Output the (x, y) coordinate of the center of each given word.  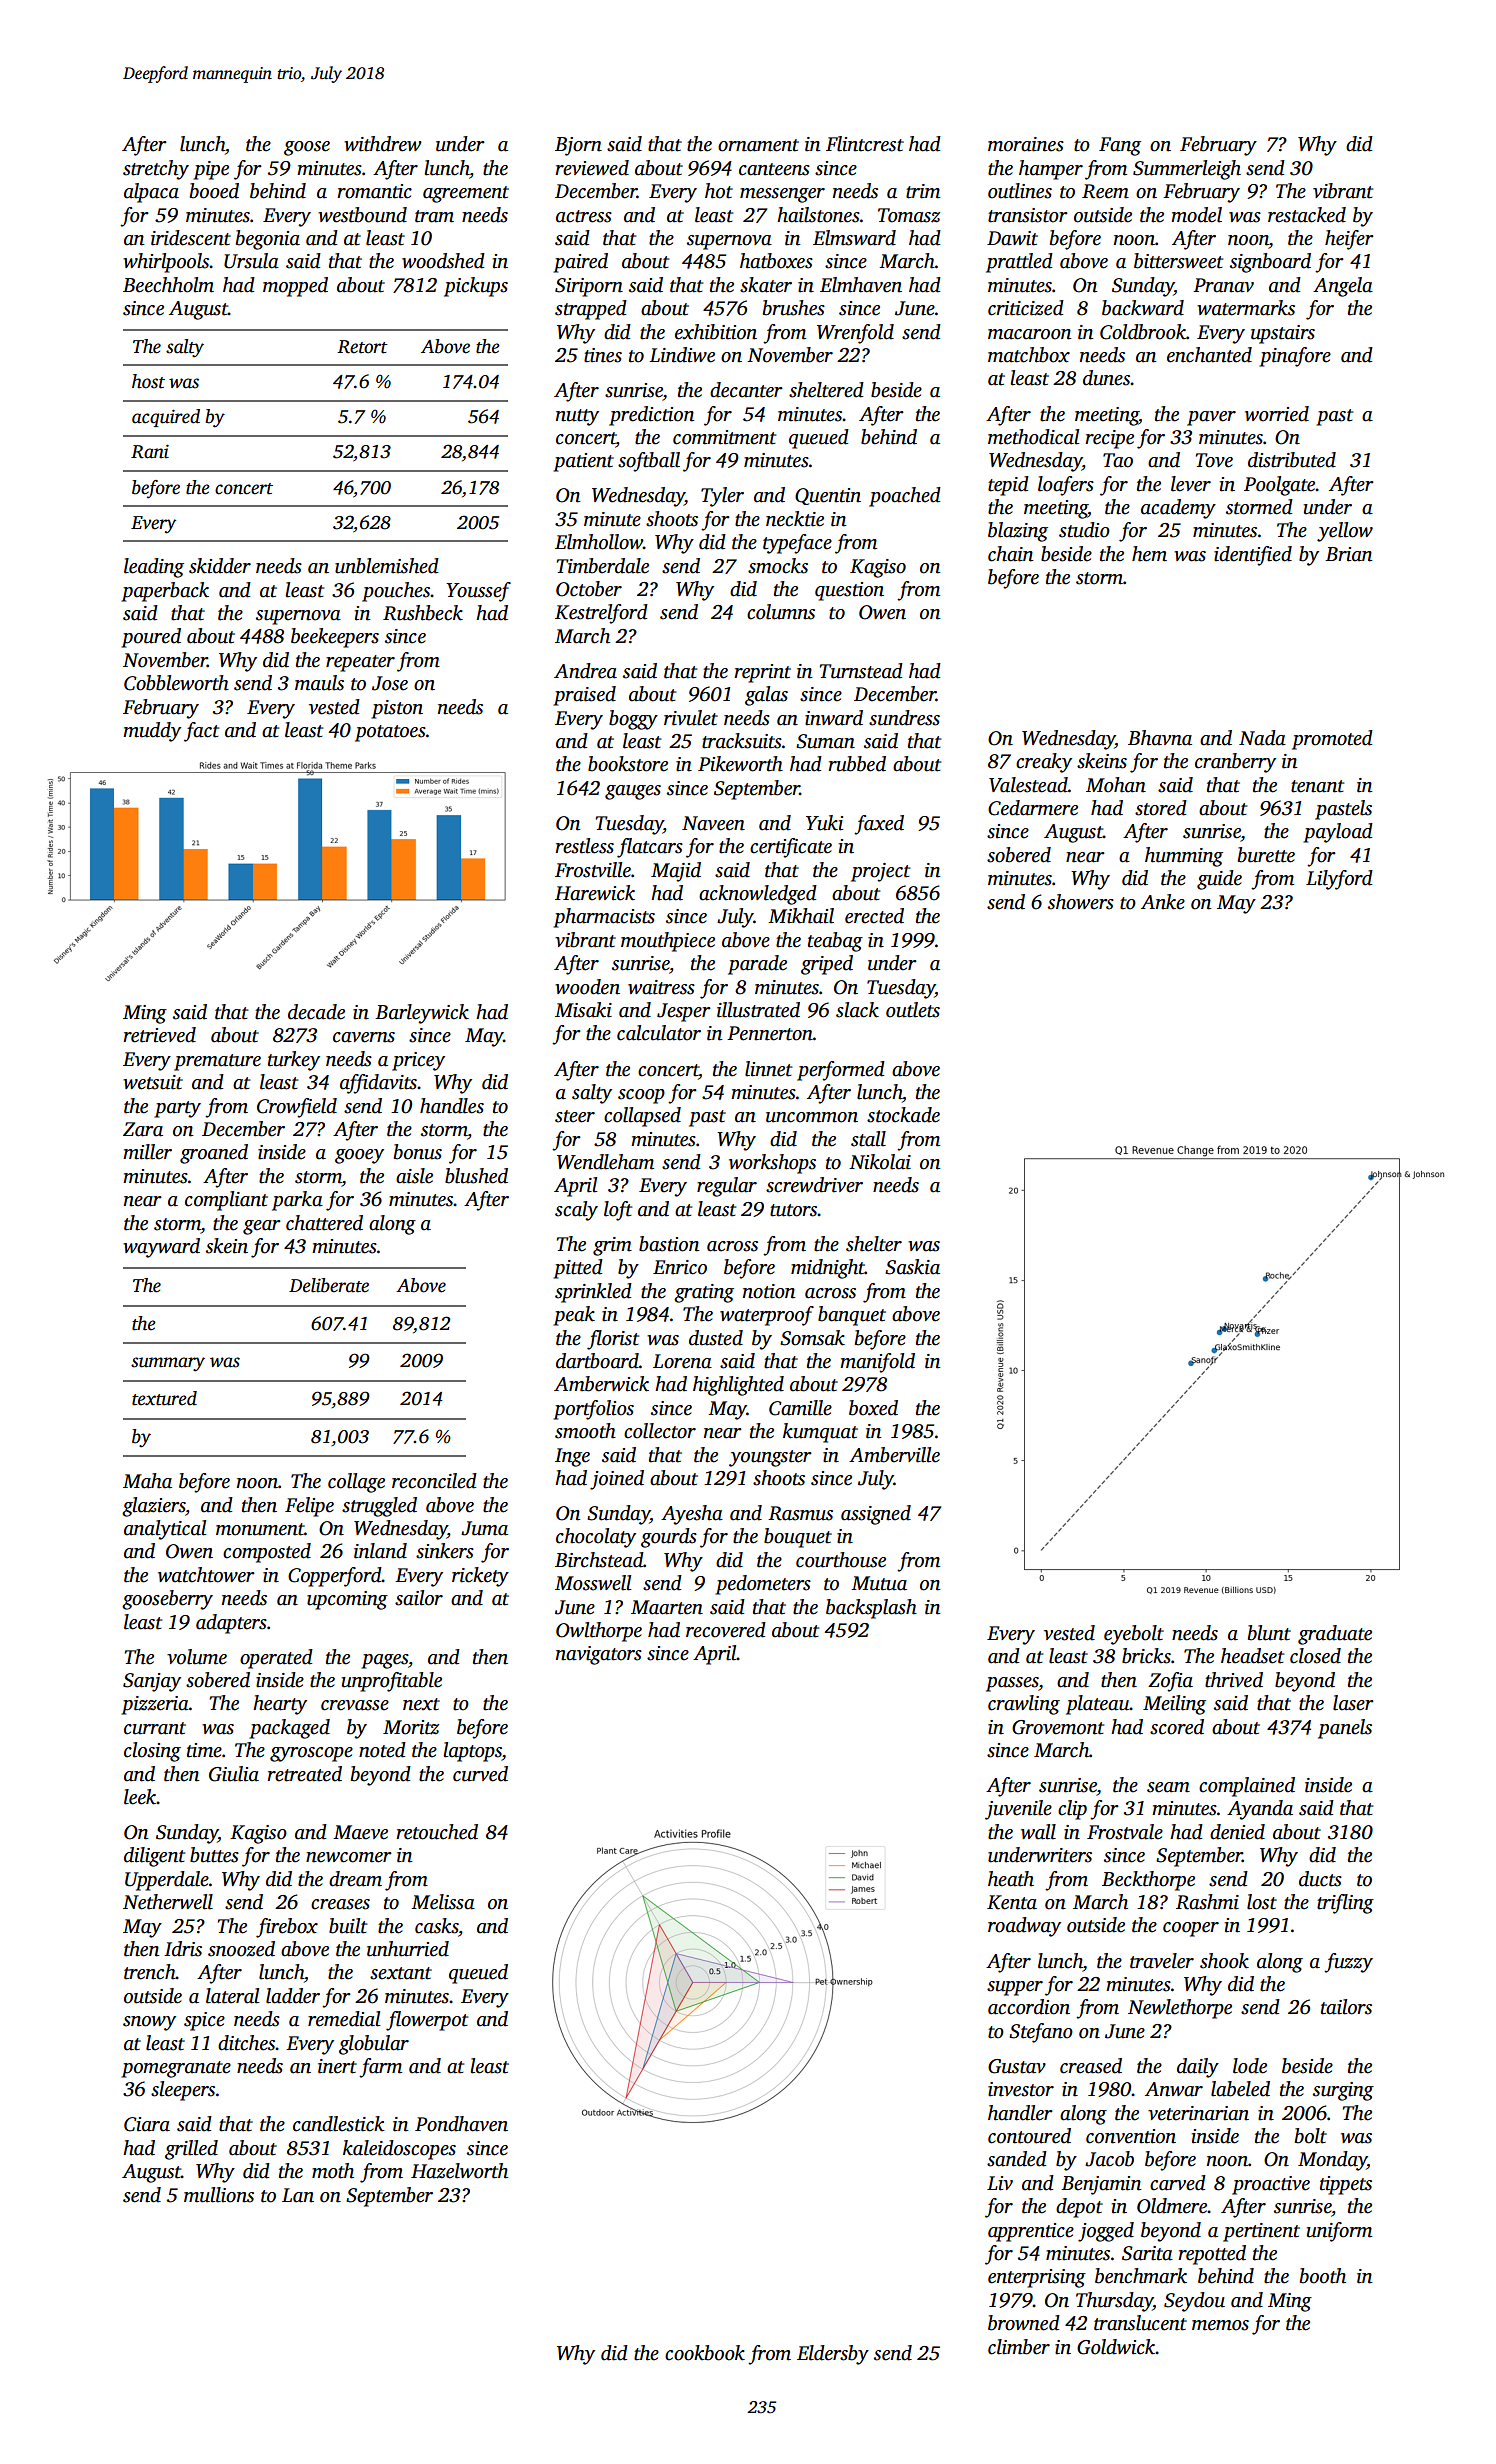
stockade (903, 1115)
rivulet (691, 718)
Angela (1343, 287)
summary (168, 1364)
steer (575, 1116)
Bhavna (1160, 738)
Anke (1163, 902)
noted (382, 1750)
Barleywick (422, 1014)
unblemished (387, 566)
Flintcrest (865, 144)
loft (618, 1211)
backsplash (871, 1609)
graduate (1335, 1635)
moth (333, 2171)
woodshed (443, 261)
